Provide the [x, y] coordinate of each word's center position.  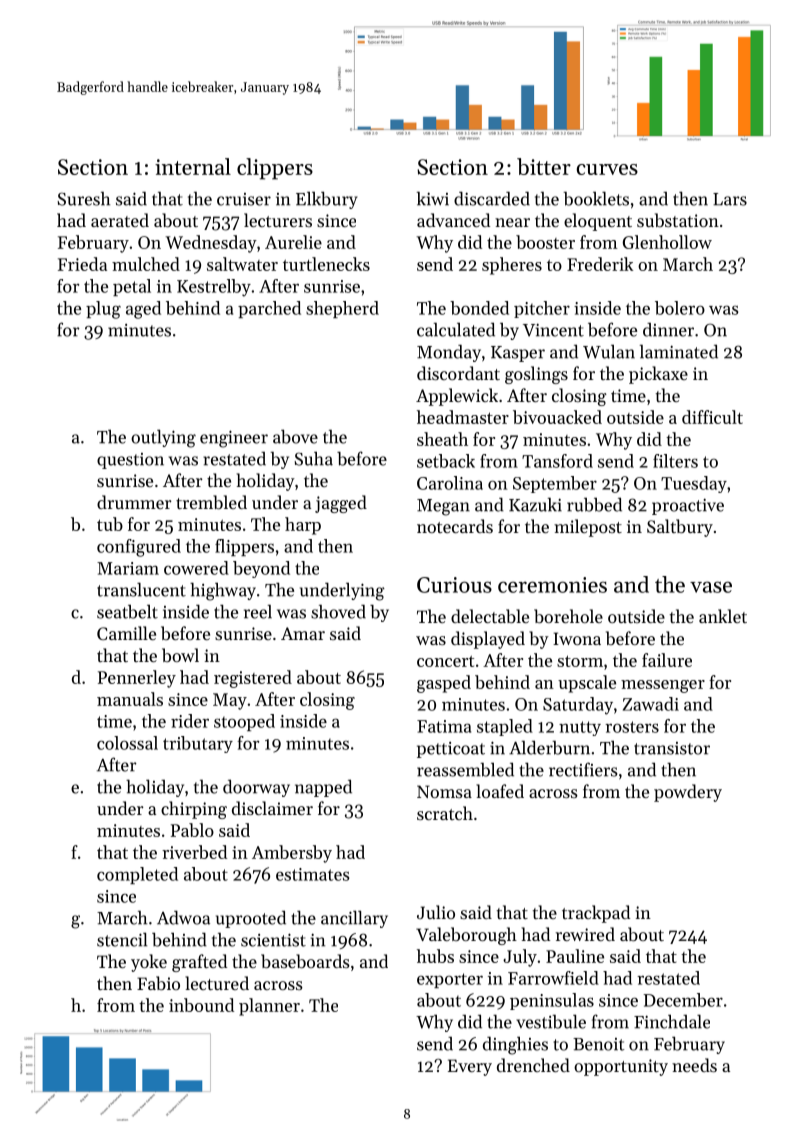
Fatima [444, 726]
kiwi [433, 198]
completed [137, 875]
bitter [544, 166]
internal [193, 166]
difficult [712, 417]
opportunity [621, 1067]
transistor [672, 748]
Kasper [518, 354]
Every [470, 1067]
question [130, 461]
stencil [122, 939]
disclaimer [272, 808]
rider [190, 721]
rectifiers [583, 769]
